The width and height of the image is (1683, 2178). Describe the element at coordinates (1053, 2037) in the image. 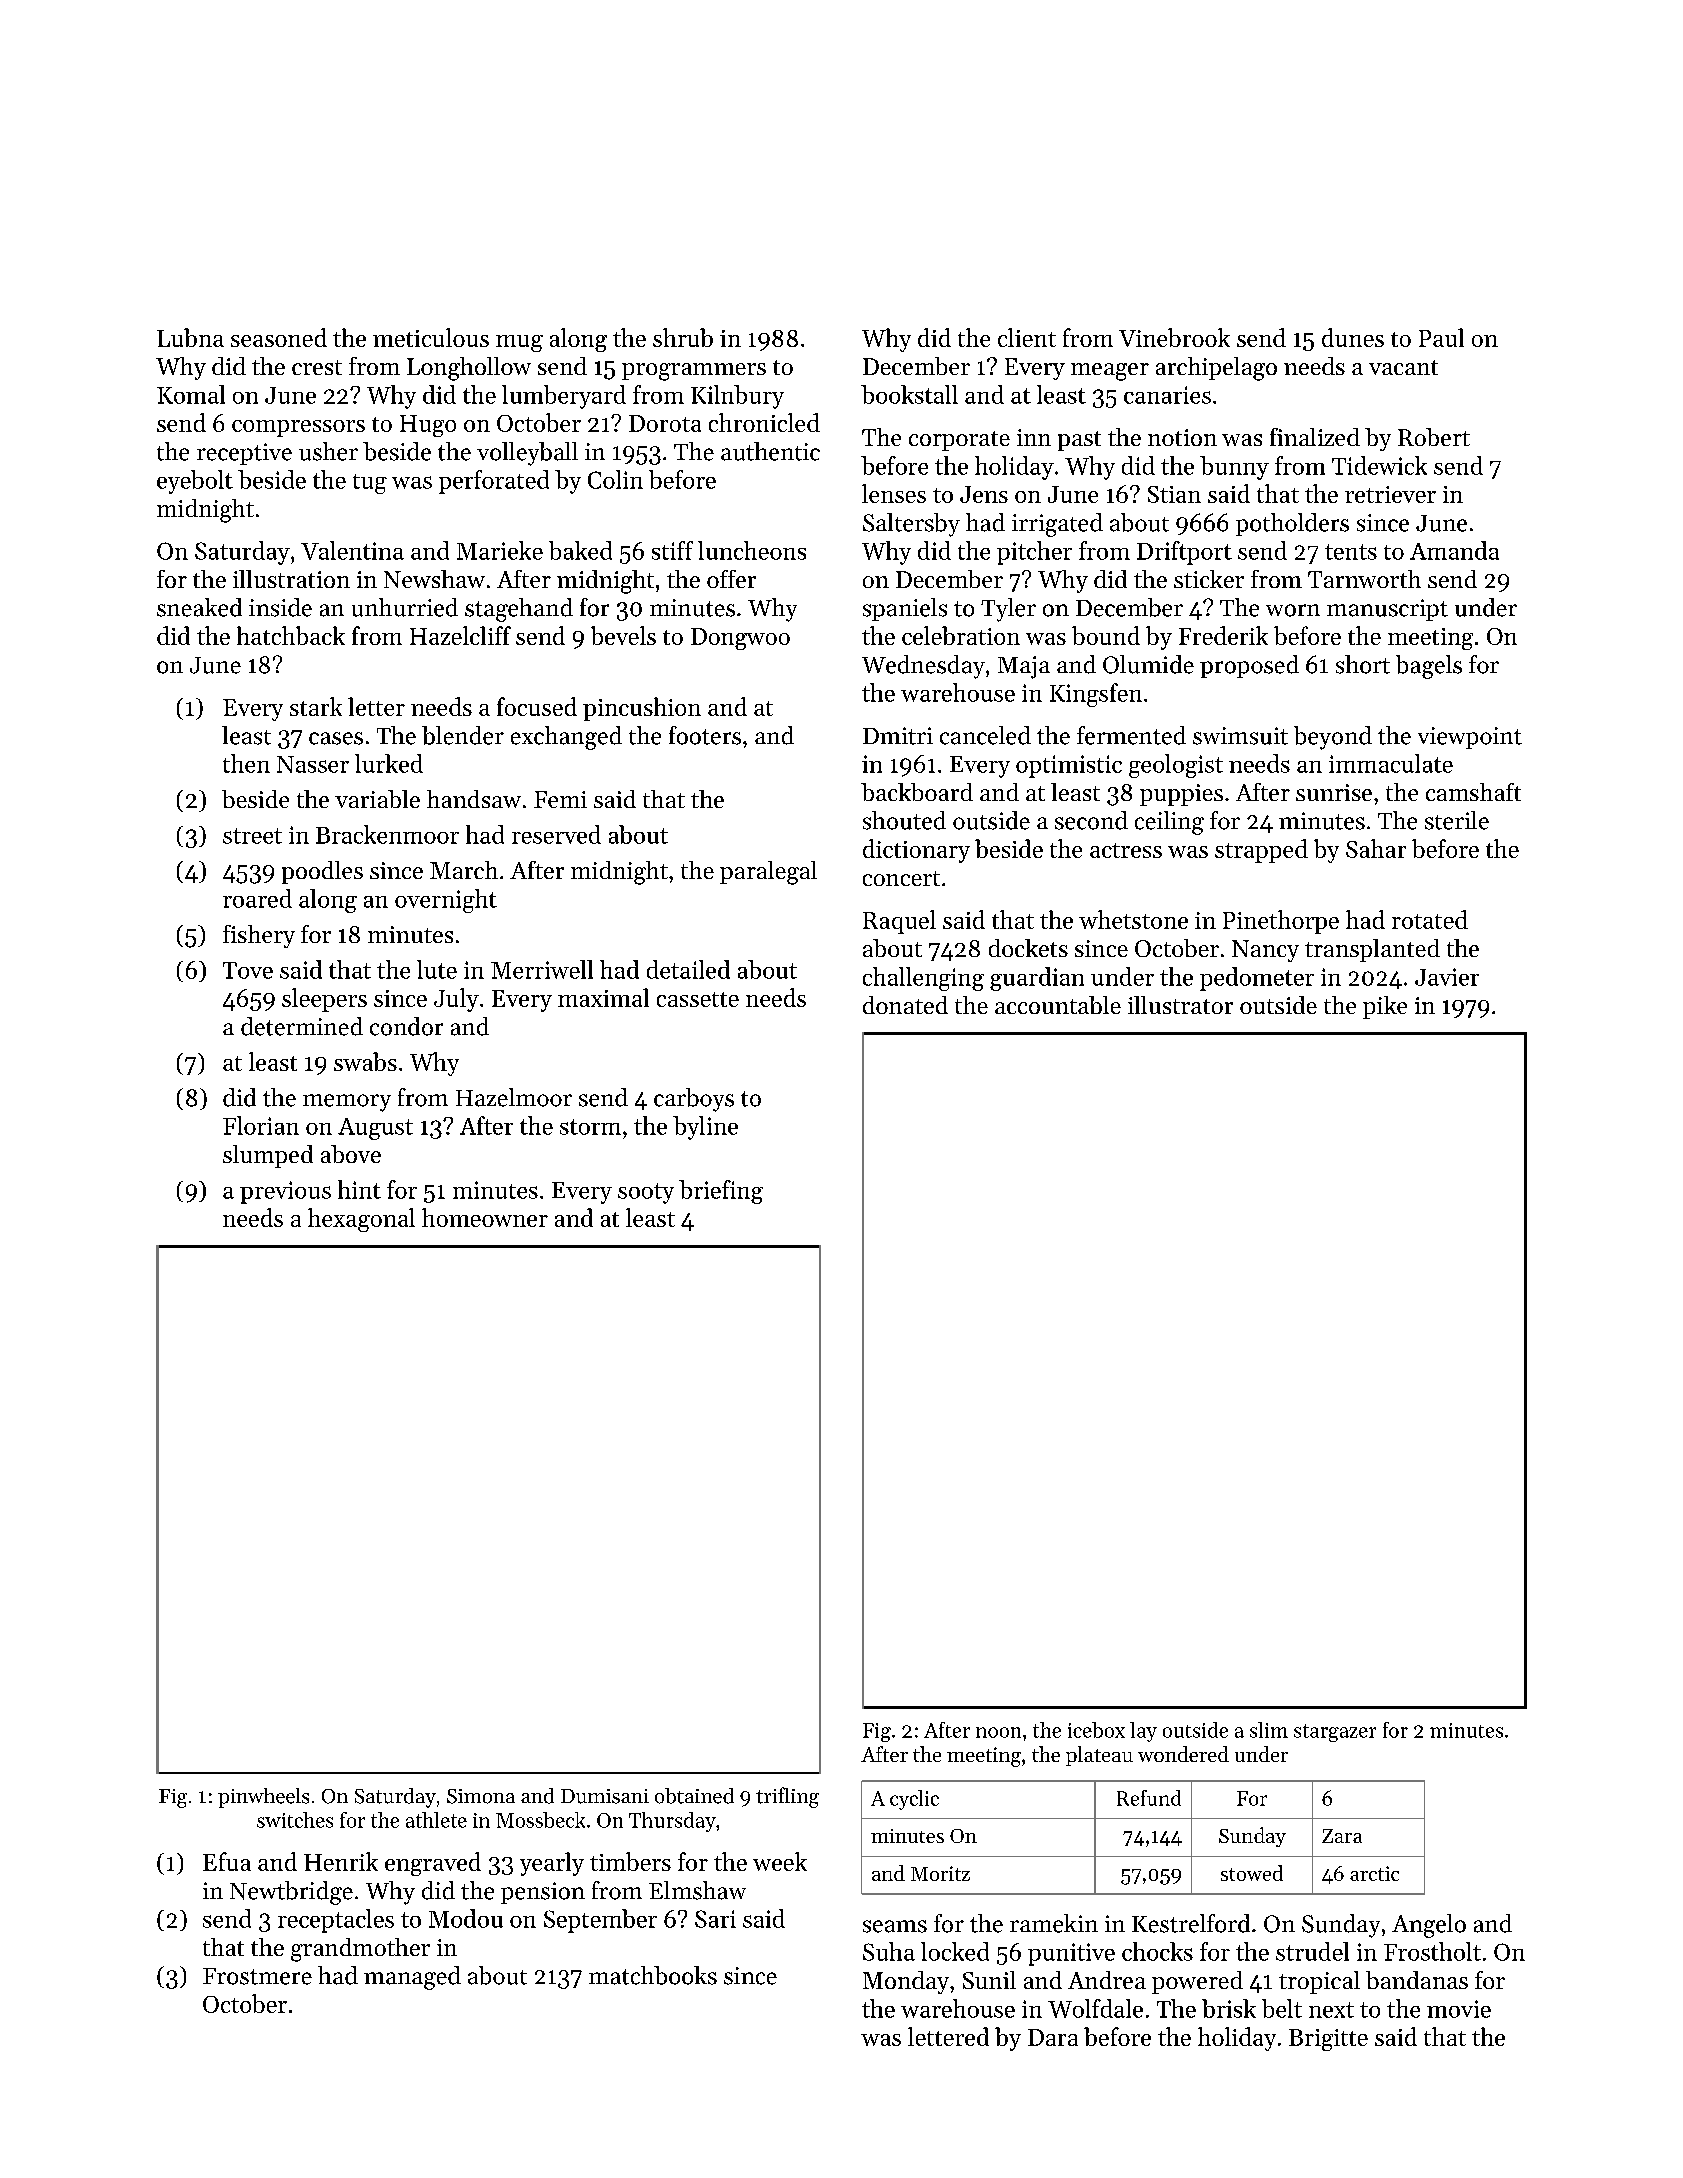

I see `Dara` at that location.
